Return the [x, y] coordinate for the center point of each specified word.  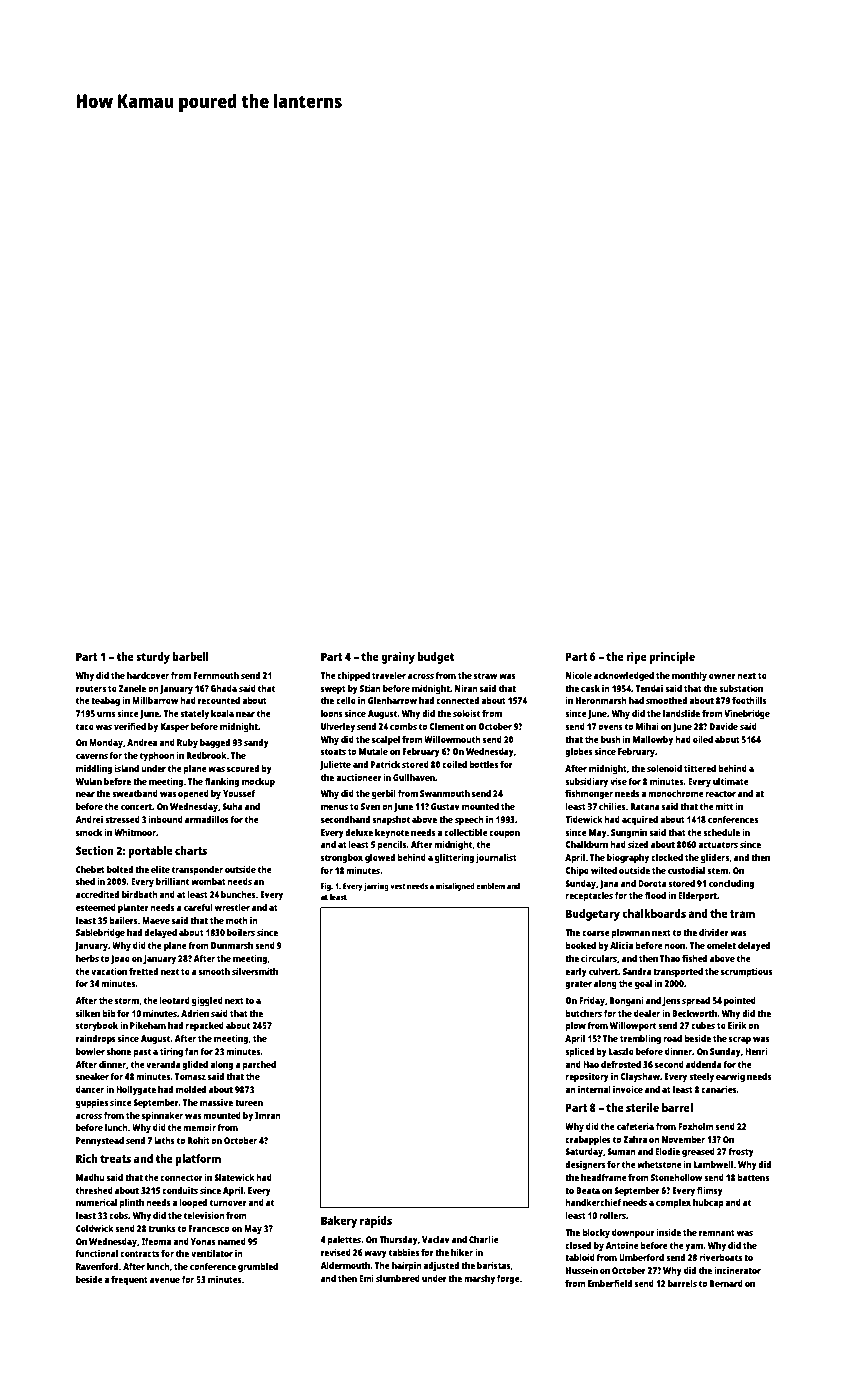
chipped [353, 676]
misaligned [455, 887]
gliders [715, 858]
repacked [205, 1026]
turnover [228, 1203]
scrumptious [746, 972]
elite [160, 869]
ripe [636, 658]
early [576, 972]
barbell [191, 656]
